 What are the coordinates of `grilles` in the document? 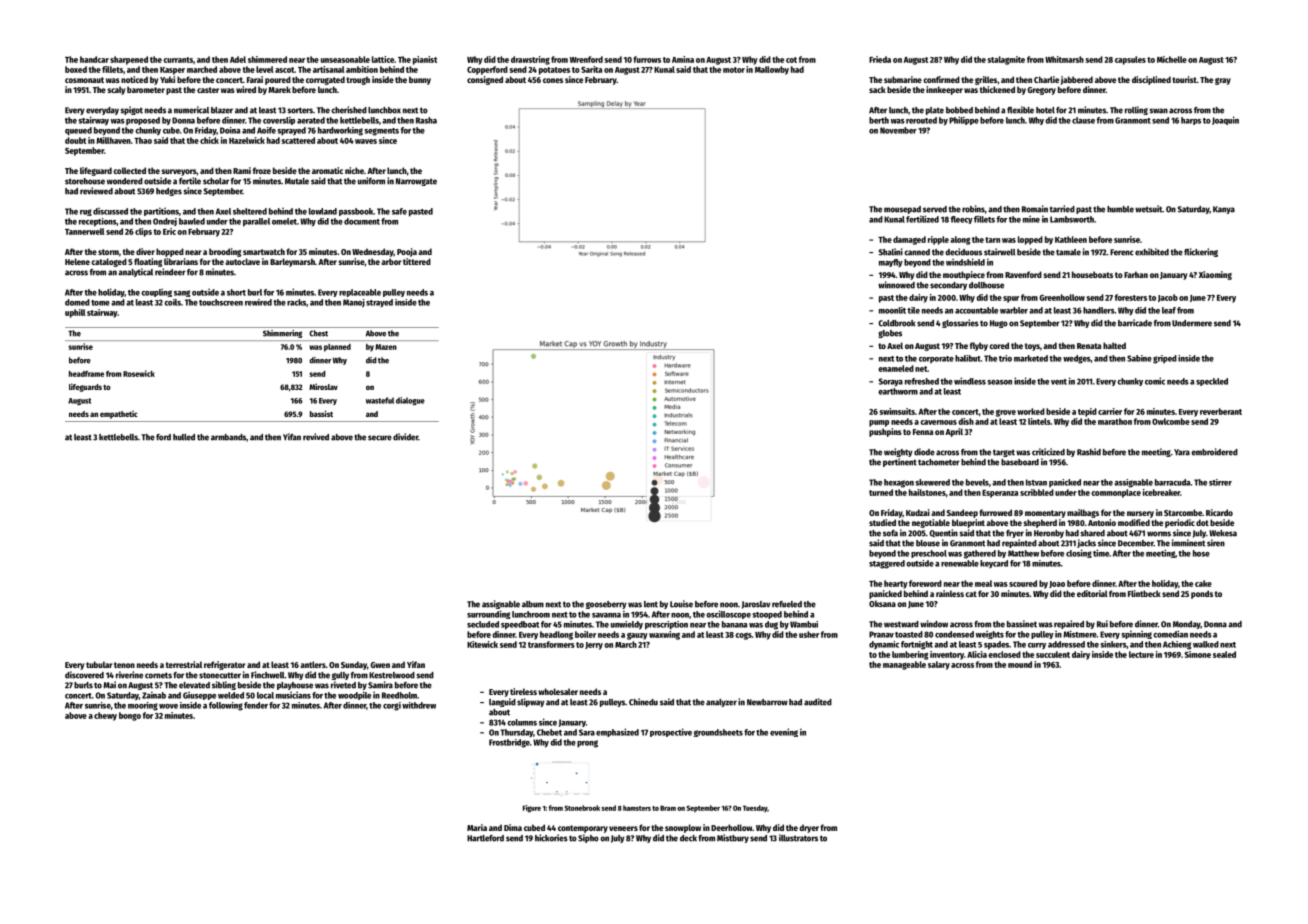 It's located at (986, 80).
